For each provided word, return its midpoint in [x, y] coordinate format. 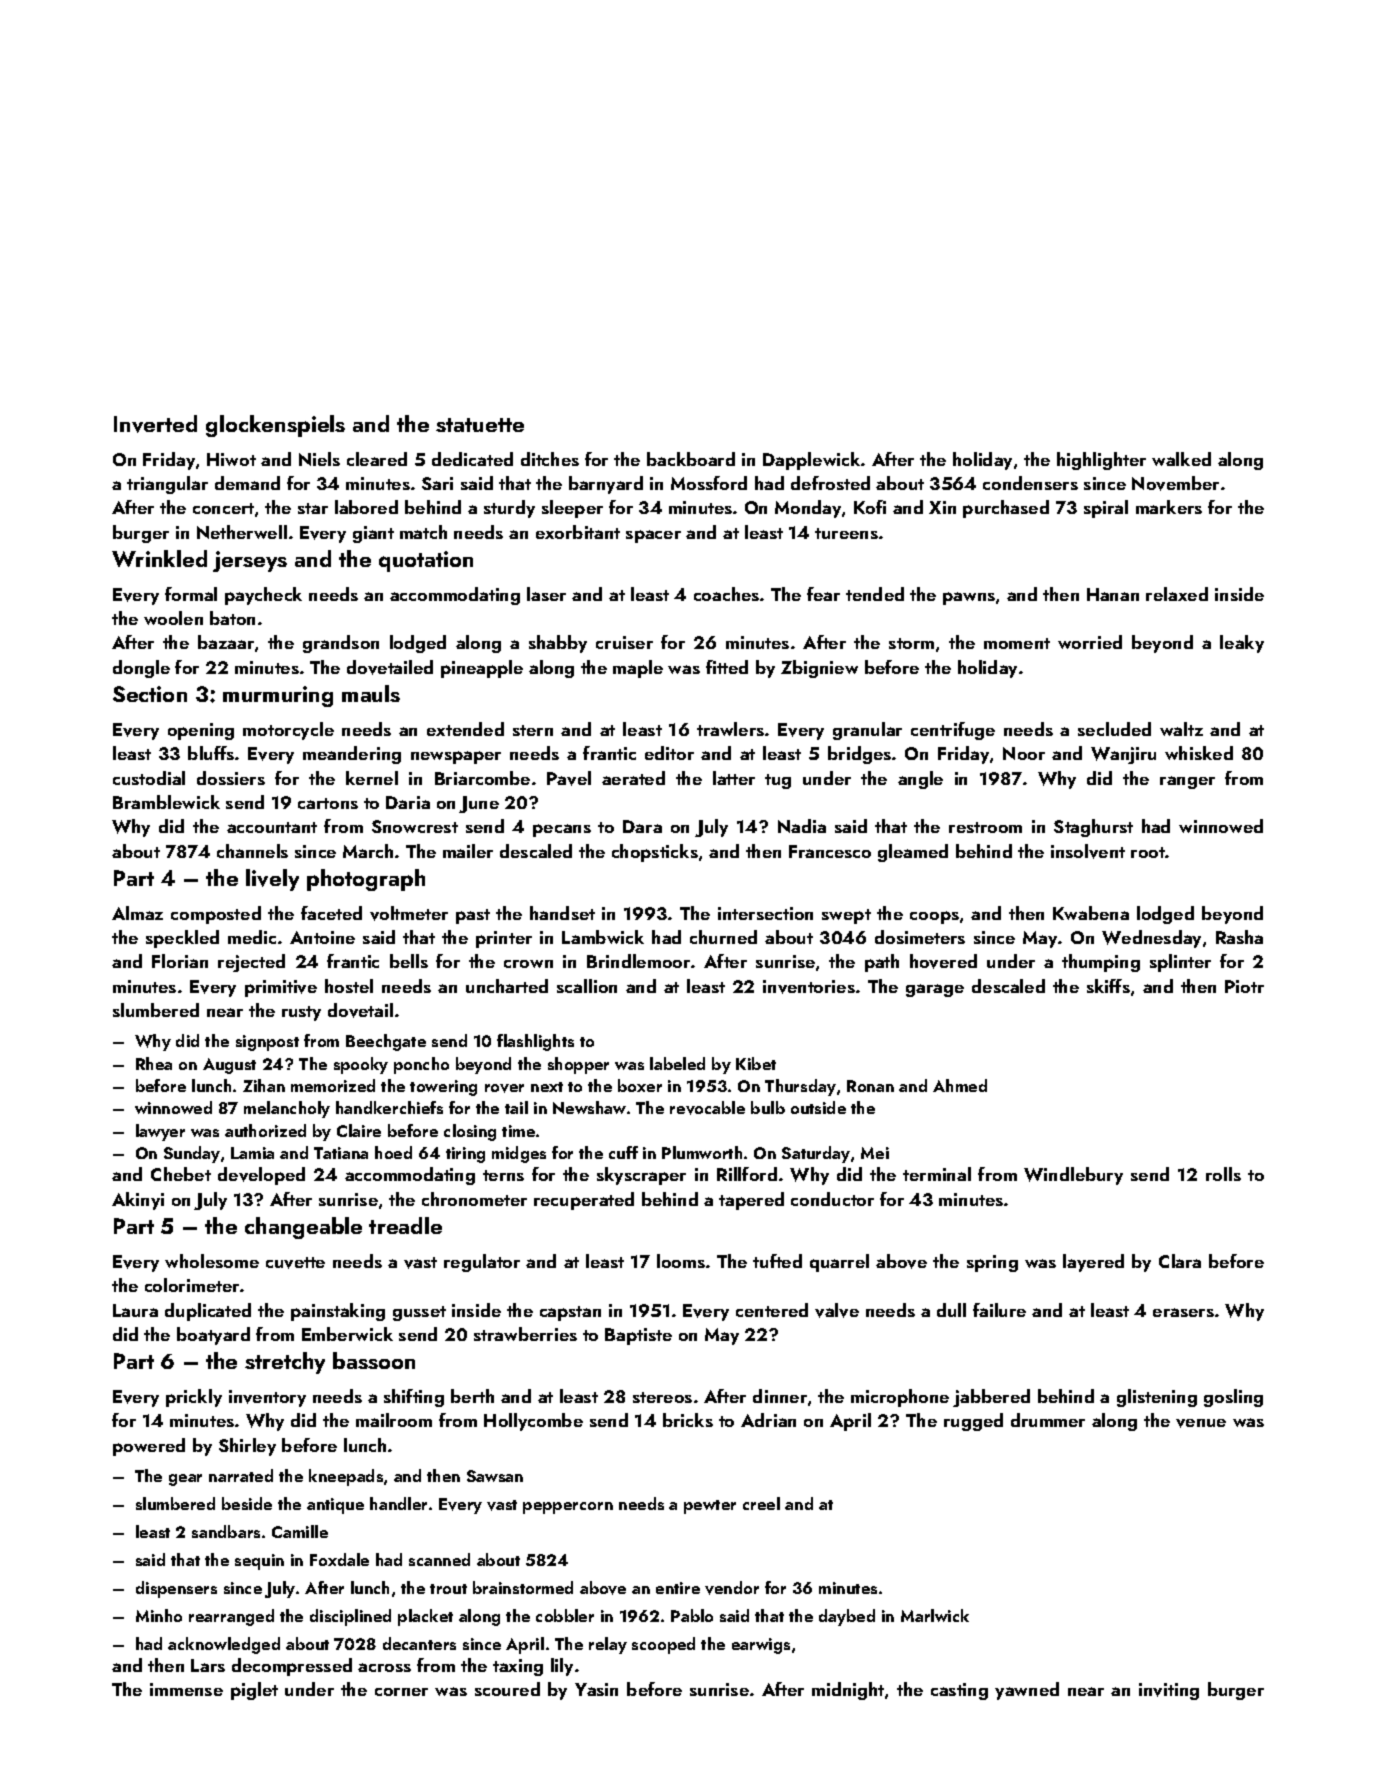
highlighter [1101, 461]
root [1148, 852]
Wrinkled [159, 558]
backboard [691, 459]
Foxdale [339, 1559]
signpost [267, 1043]
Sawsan [495, 1476]
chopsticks [655, 853]
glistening [1157, 1398]
